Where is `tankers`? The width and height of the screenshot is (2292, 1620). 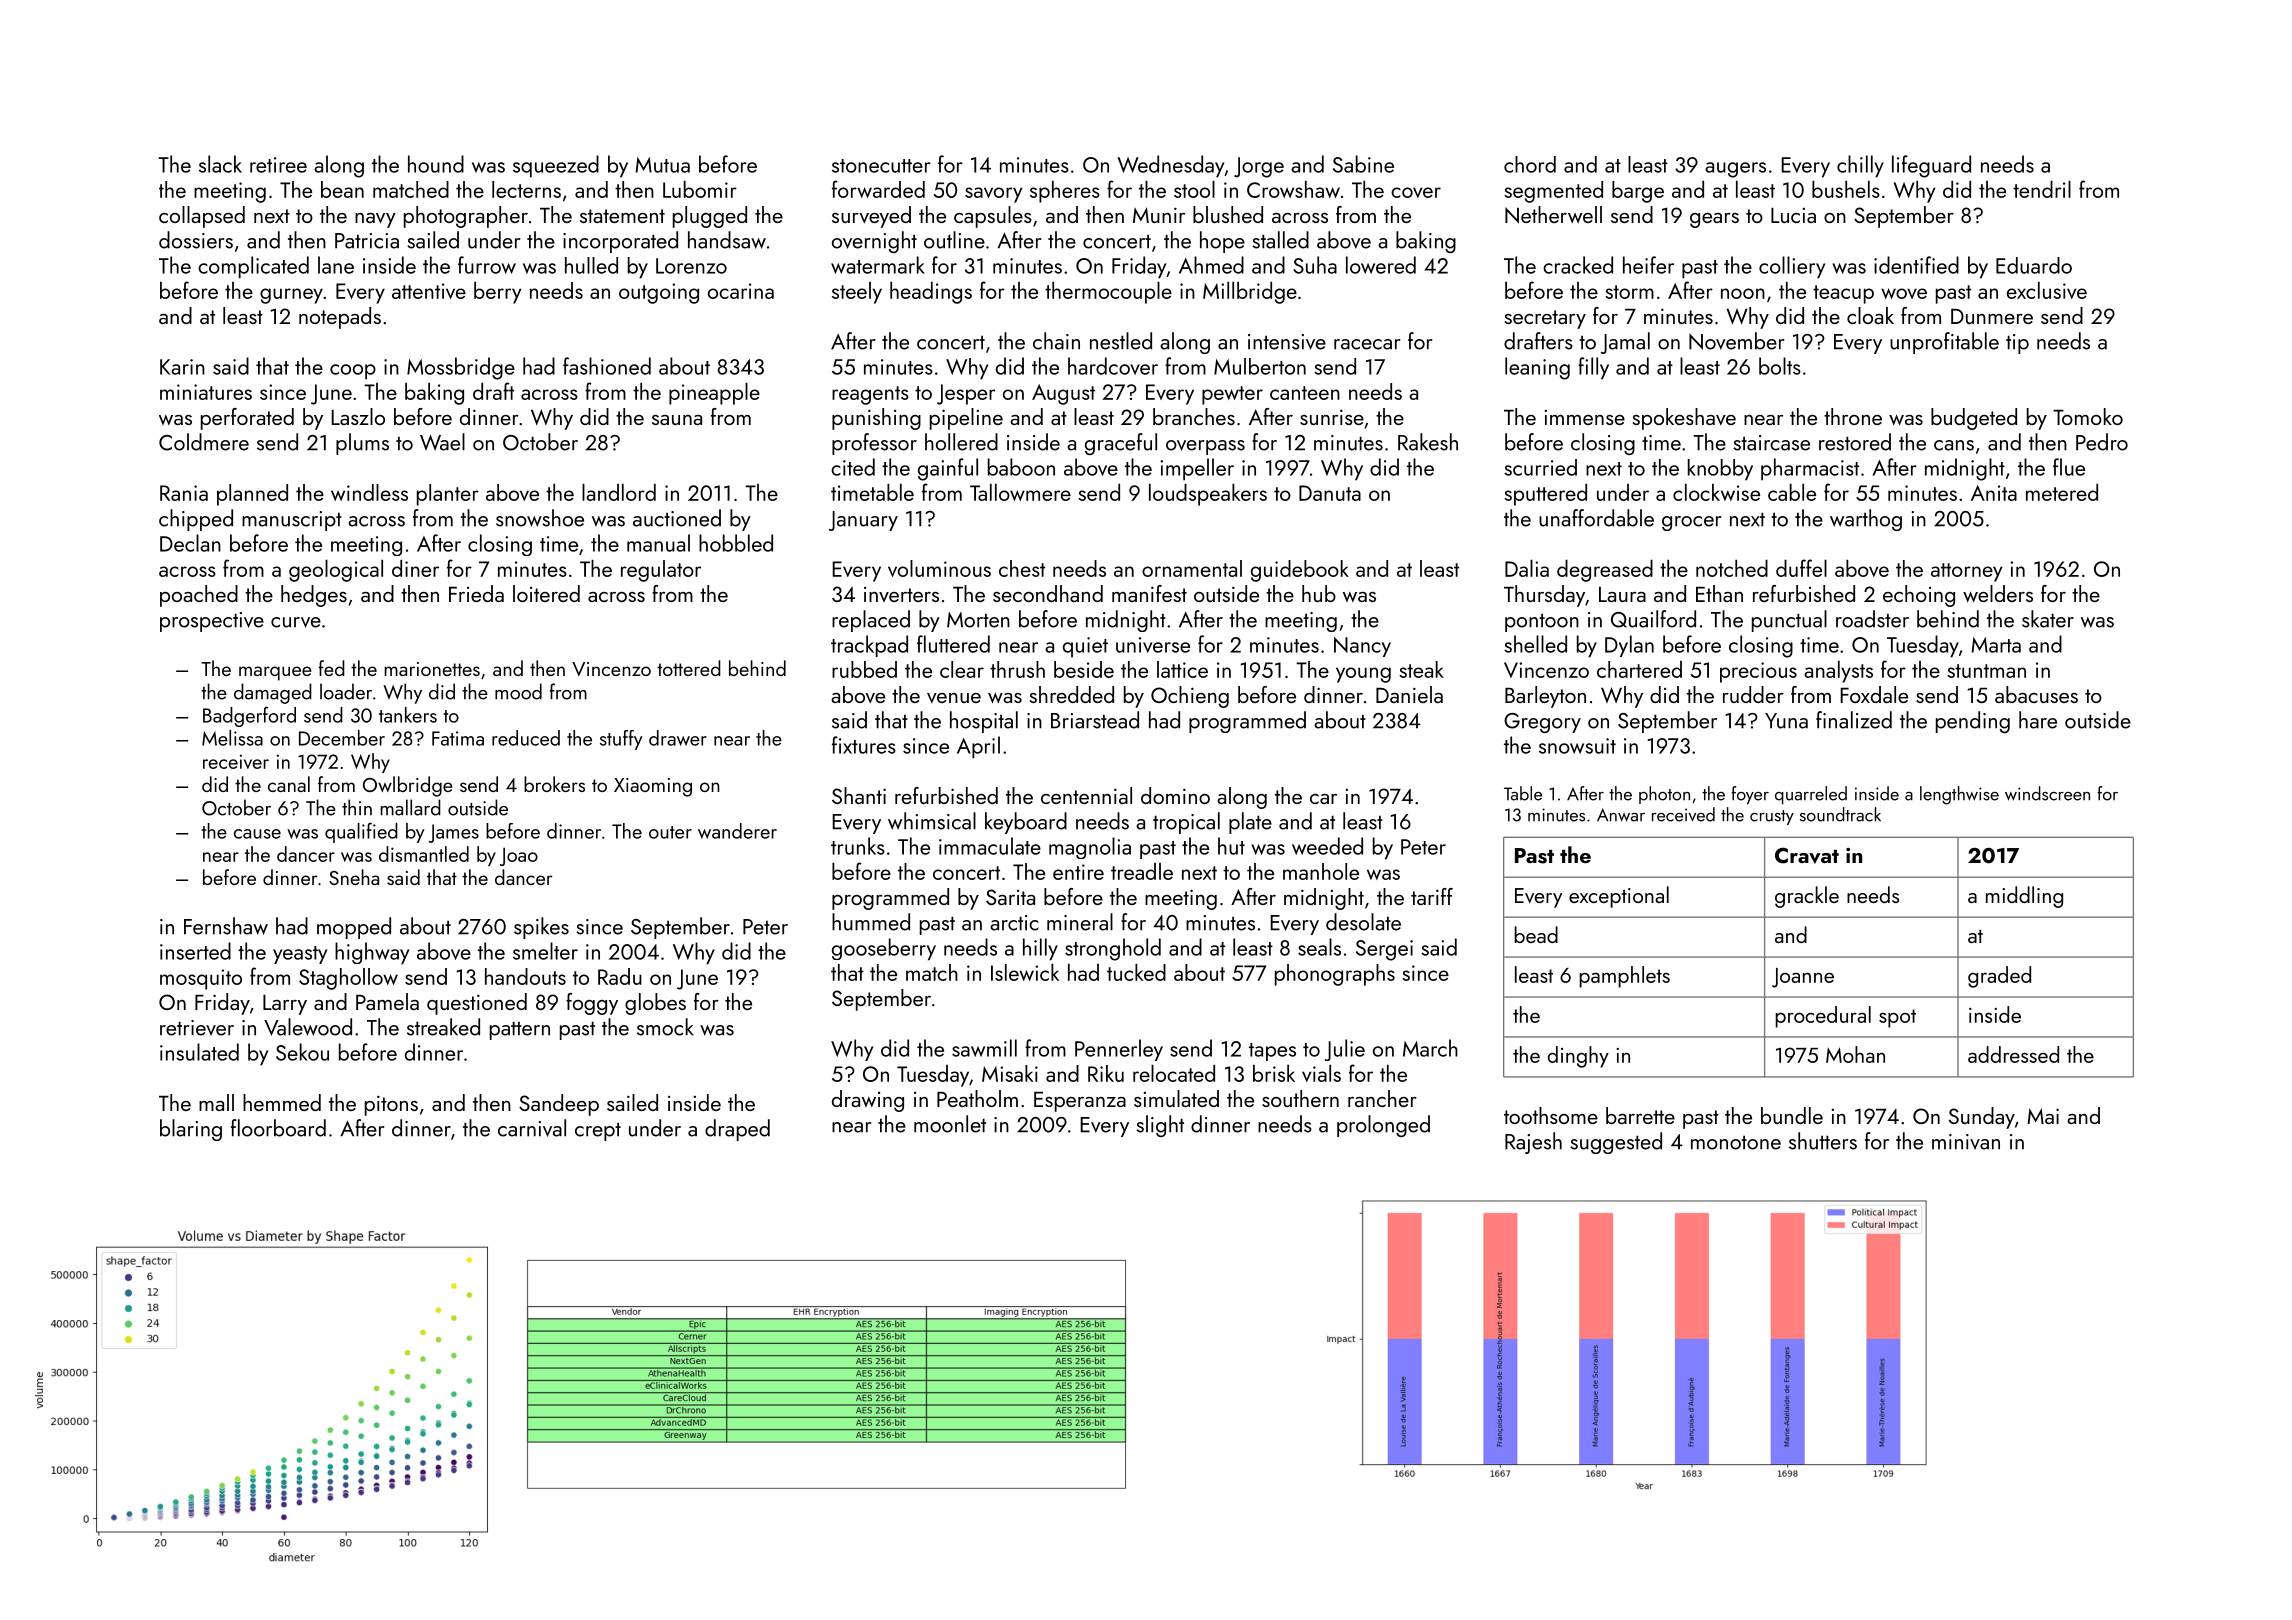
tankers is located at coordinates (408, 715).
